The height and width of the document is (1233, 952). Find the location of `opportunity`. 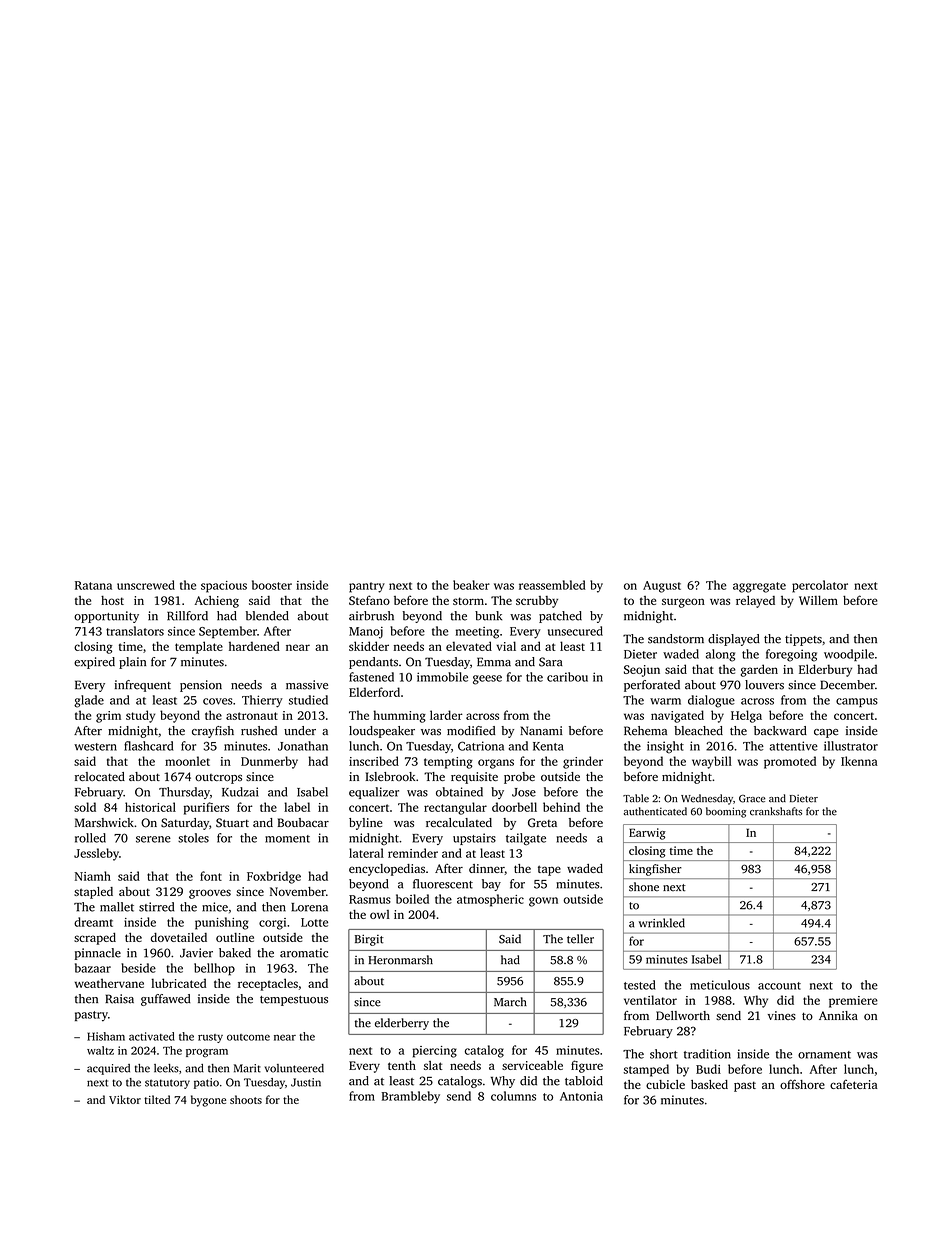

opportunity is located at coordinates (106, 617).
